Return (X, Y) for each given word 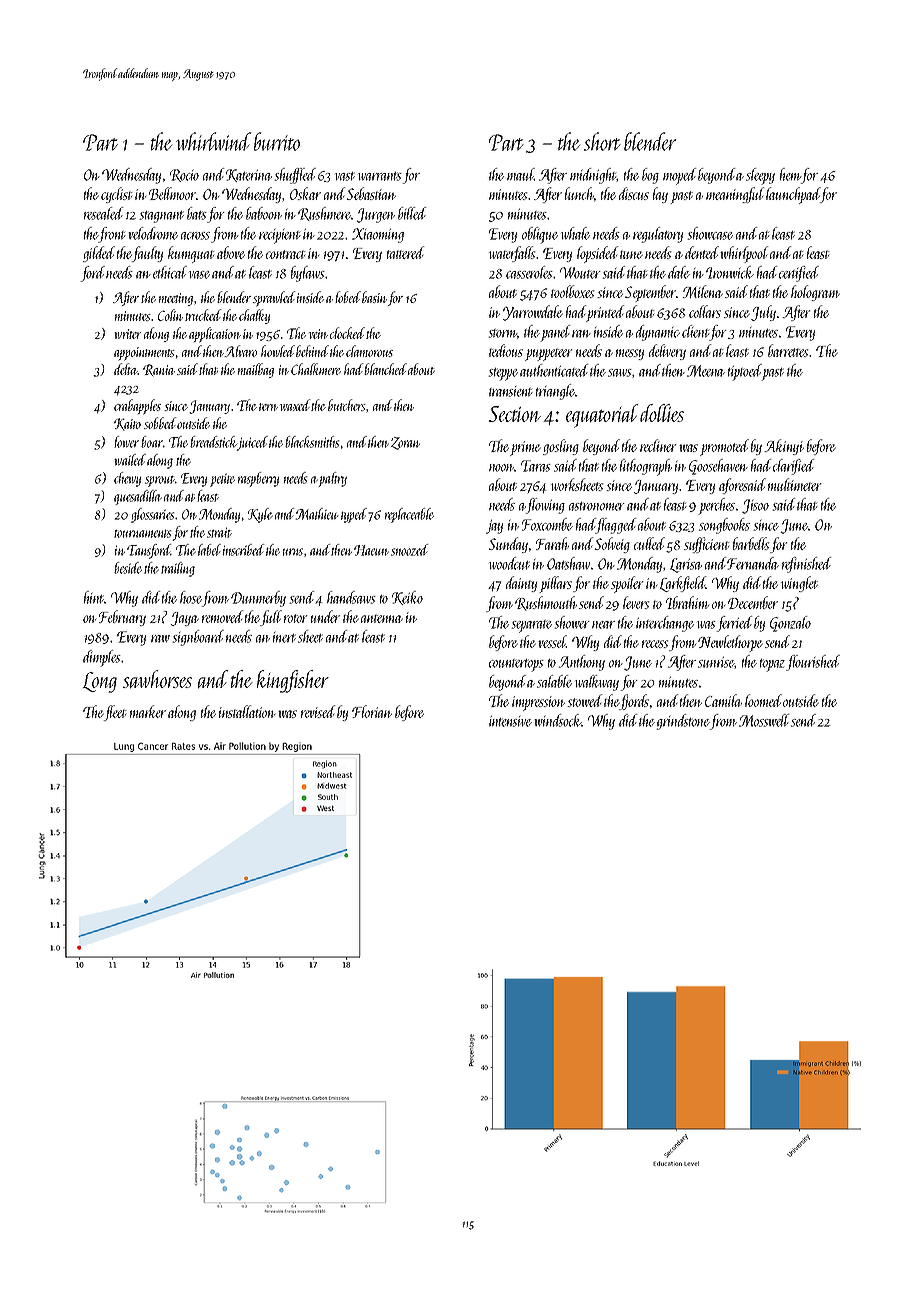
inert (284, 637)
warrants (380, 176)
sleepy (760, 176)
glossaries (152, 515)
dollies (662, 413)
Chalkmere (316, 369)
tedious (506, 350)
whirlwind (213, 141)
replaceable (409, 515)
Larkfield (683, 584)
